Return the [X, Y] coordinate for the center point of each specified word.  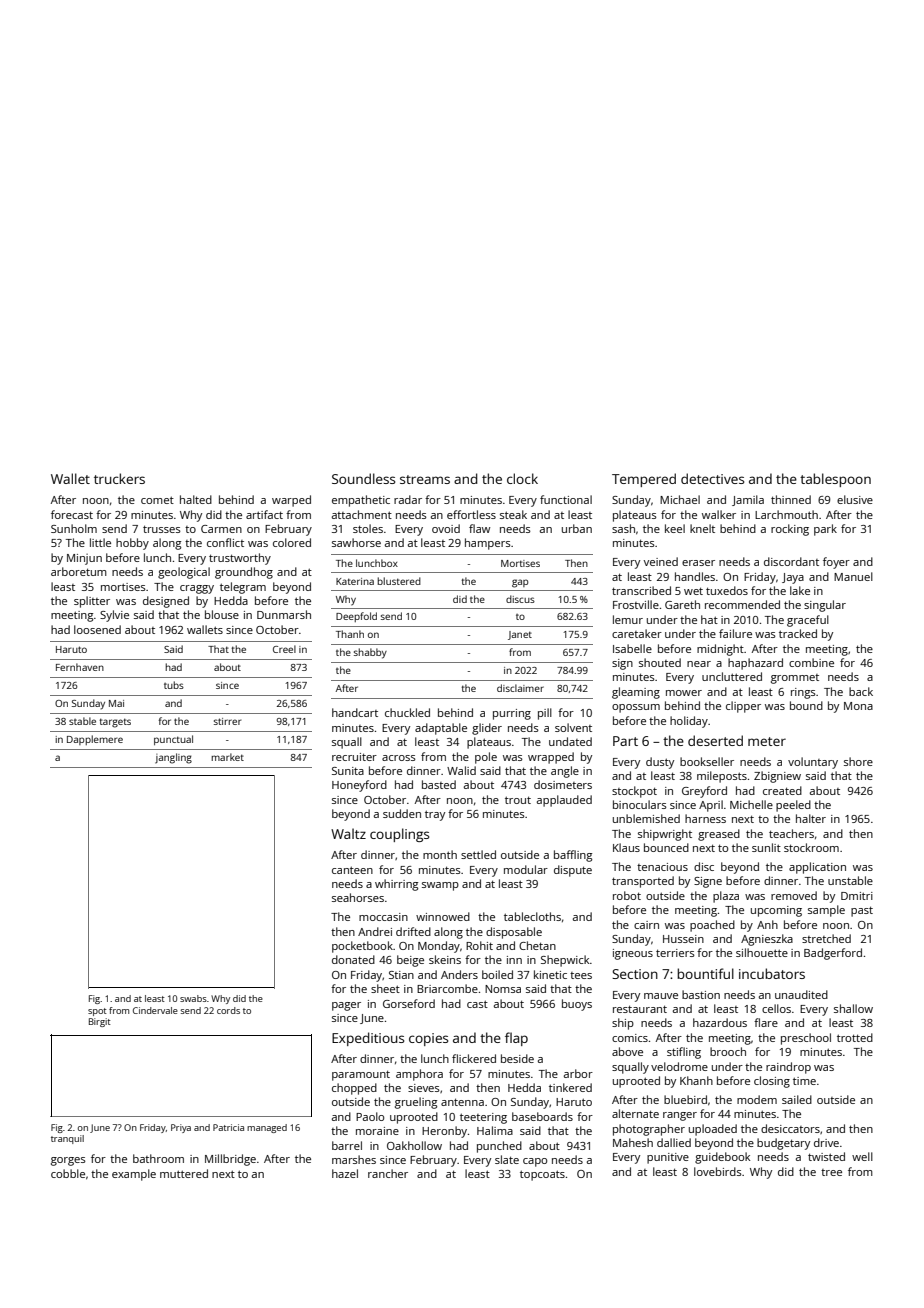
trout [518, 800]
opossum [636, 708]
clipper [743, 707]
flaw [479, 528]
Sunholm [74, 528]
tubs [174, 685]
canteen [352, 870]
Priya [181, 1128]
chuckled [407, 712]
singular [825, 606]
